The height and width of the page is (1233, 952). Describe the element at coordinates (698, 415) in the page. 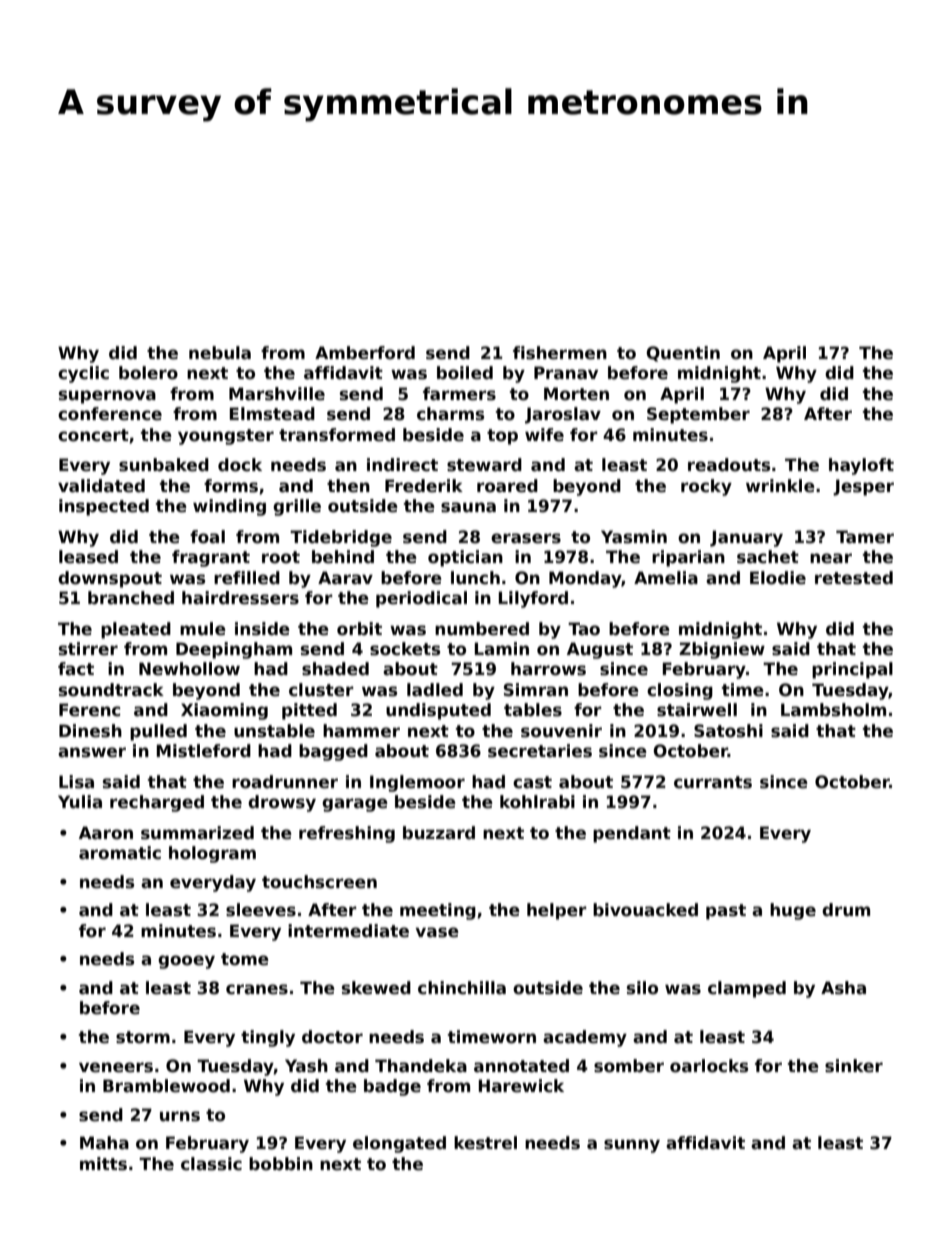

I see `September` at that location.
